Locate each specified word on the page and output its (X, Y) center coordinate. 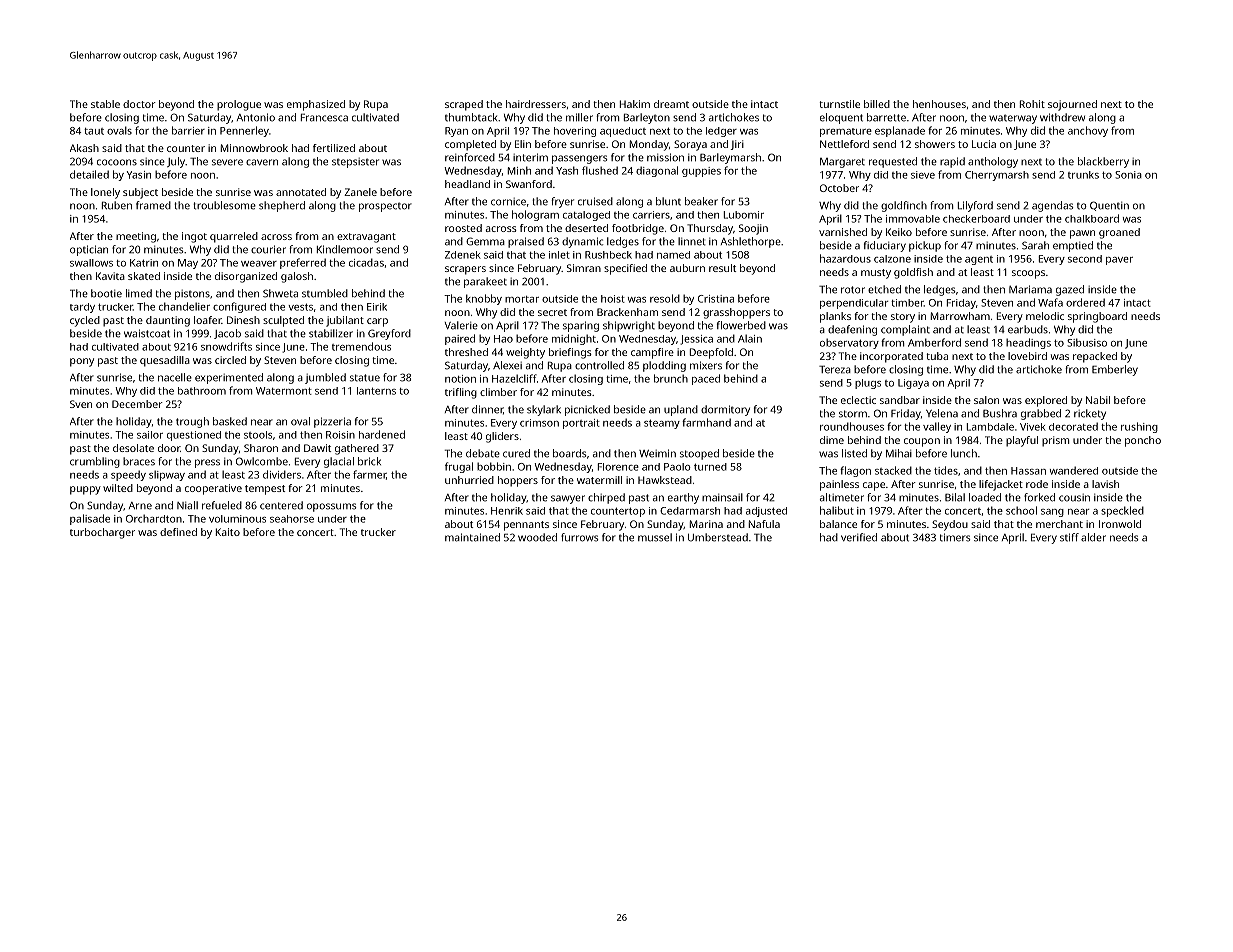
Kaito (228, 532)
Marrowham (960, 316)
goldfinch (904, 206)
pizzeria (332, 422)
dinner (487, 409)
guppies (701, 172)
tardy (82, 308)
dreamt (671, 104)
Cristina (716, 299)
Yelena (942, 413)
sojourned (1072, 105)
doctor (139, 104)
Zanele (360, 192)
